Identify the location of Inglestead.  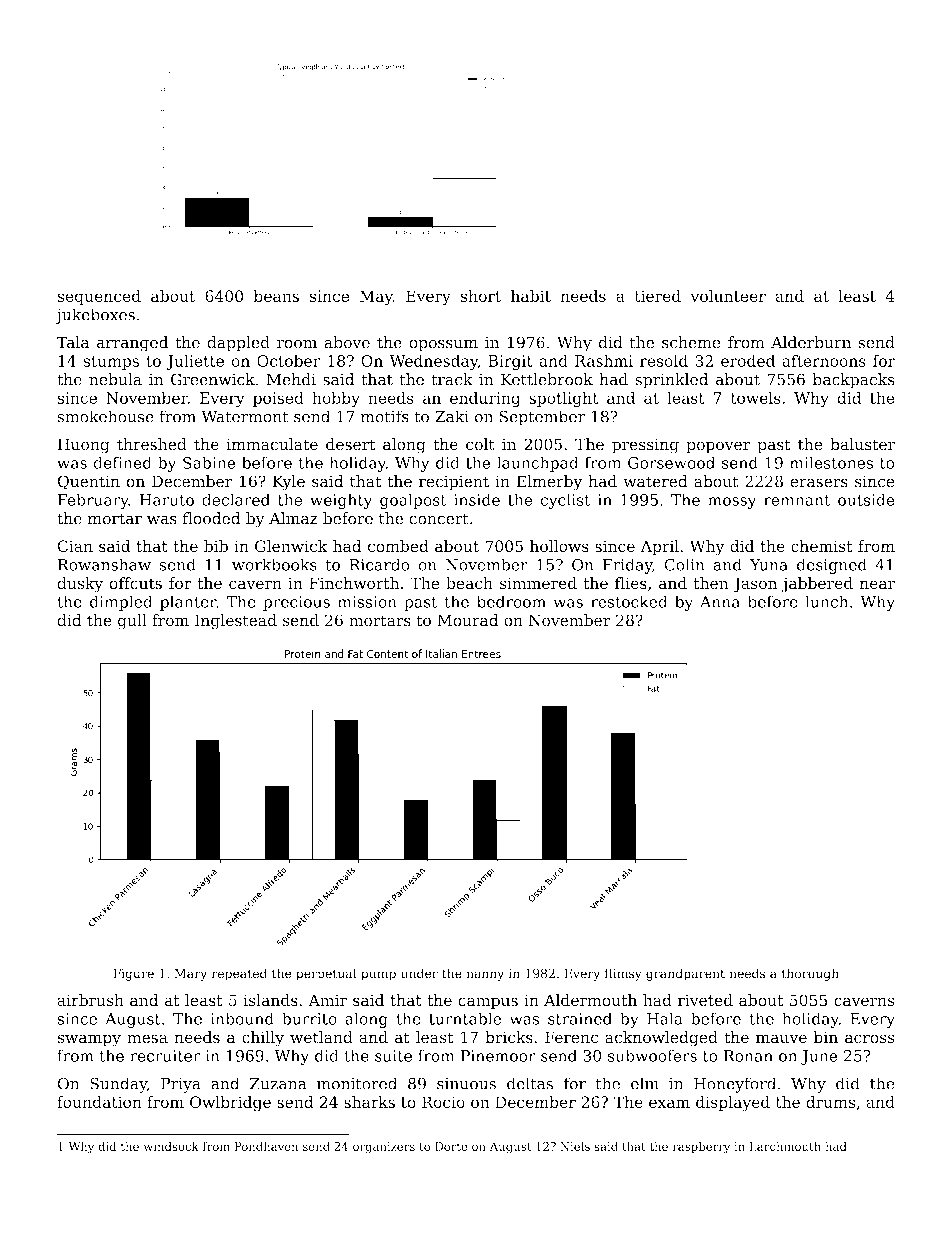
(236, 622).
